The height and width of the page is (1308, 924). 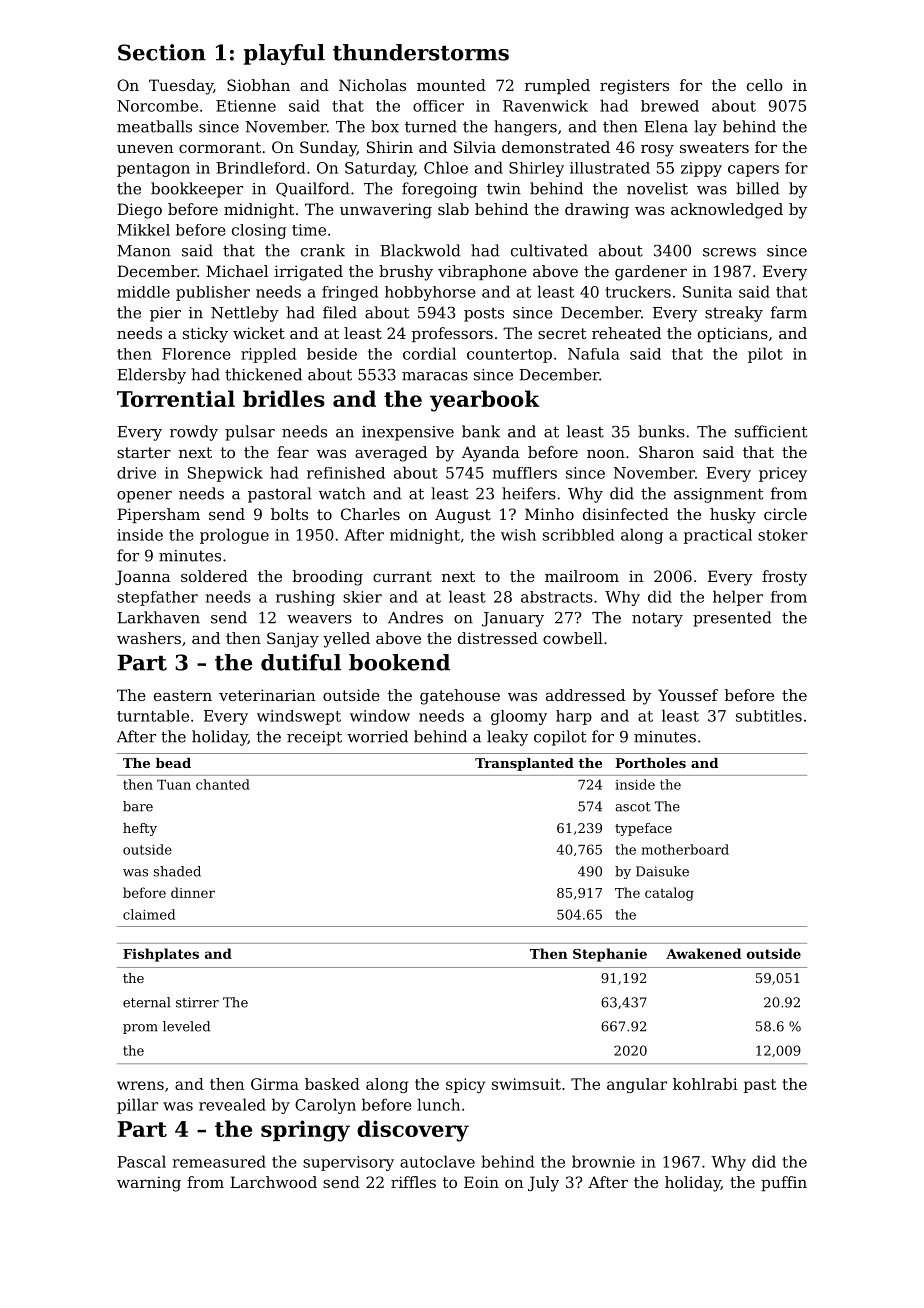 I want to click on Awakened, so click(x=703, y=953).
